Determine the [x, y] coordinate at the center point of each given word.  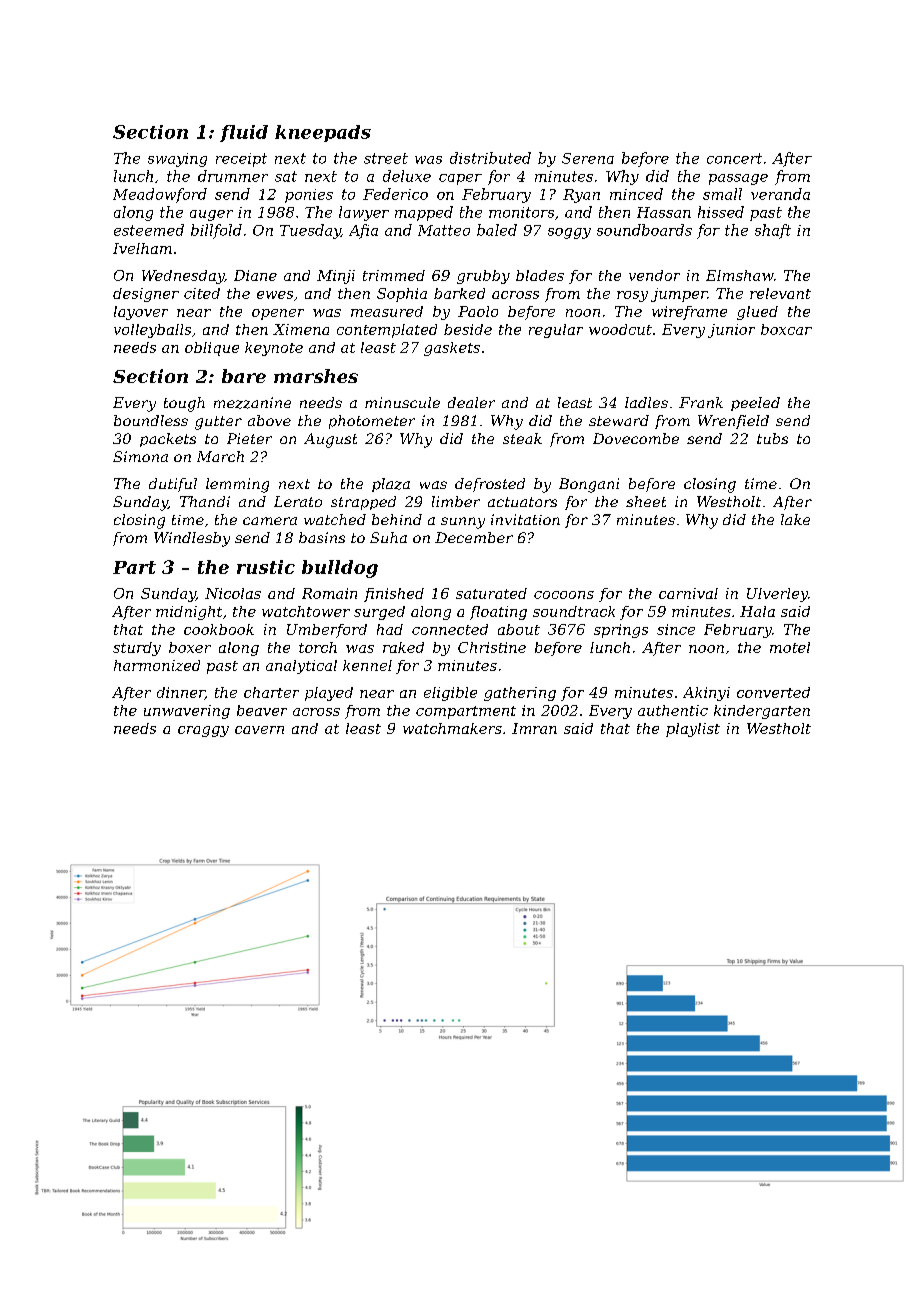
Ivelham [142, 248]
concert [734, 158]
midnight [189, 613]
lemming [237, 485]
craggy [203, 731]
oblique [212, 349]
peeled [755, 404]
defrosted [490, 485]
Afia [363, 231]
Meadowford [160, 195]
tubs [772, 438]
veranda [780, 194]
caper [460, 179]
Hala [757, 611]
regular [556, 331]
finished [394, 595]
